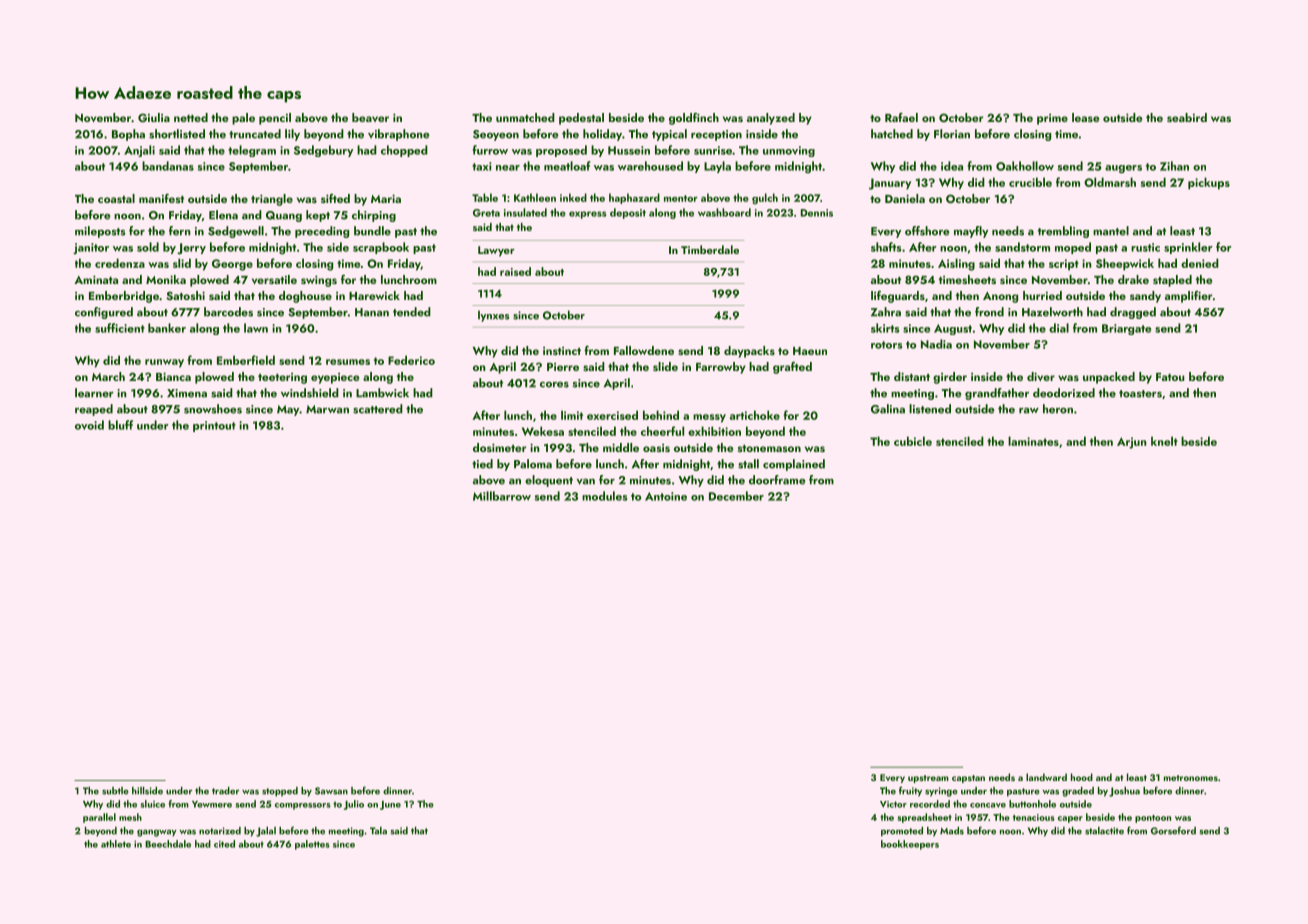  What do you see at coordinates (644, 350) in the screenshot?
I see `Fallowdene` at bounding box center [644, 350].
